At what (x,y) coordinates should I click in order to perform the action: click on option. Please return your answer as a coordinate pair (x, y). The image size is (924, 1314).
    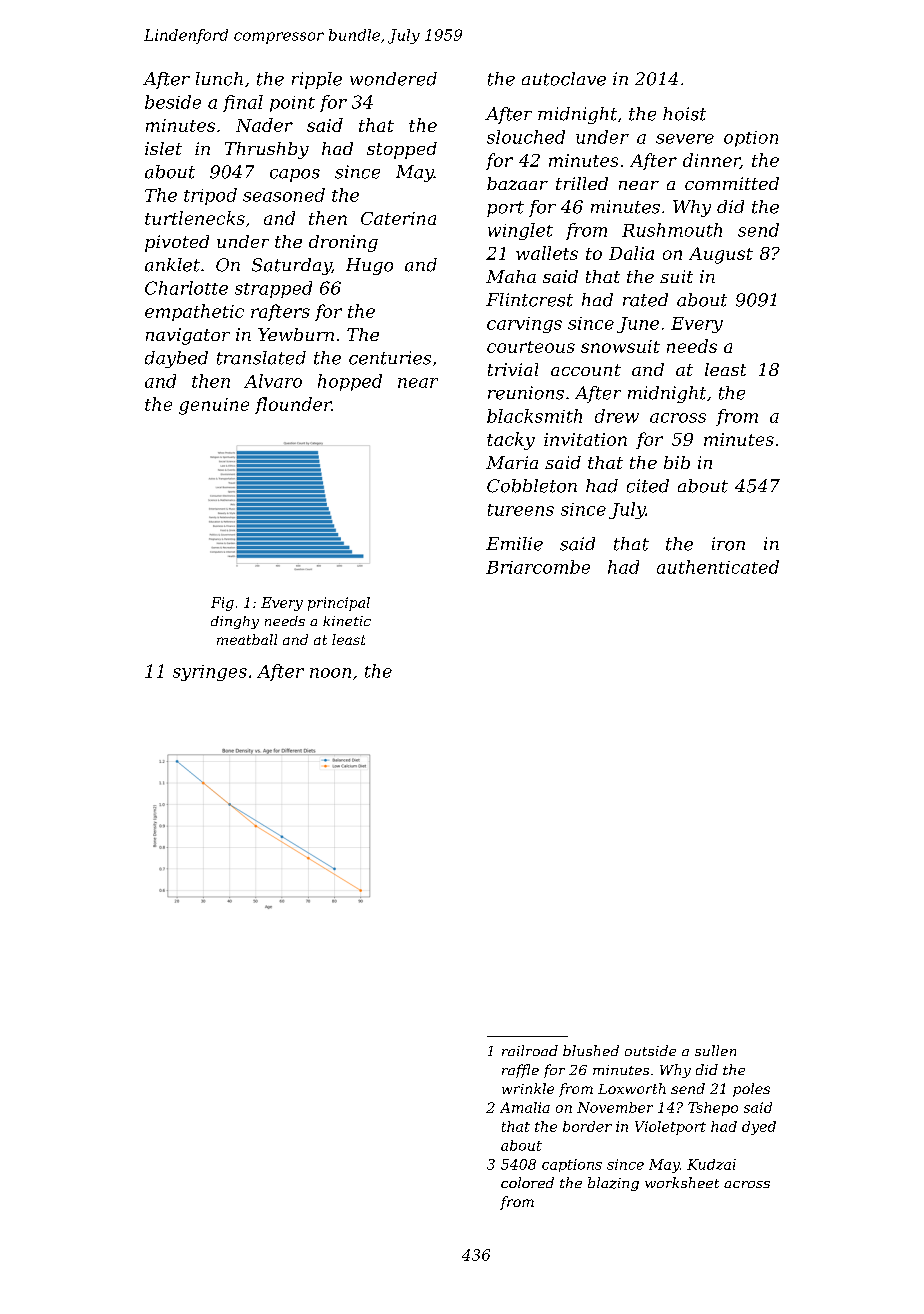
    Looking at the image, I should click on (751, 139).
